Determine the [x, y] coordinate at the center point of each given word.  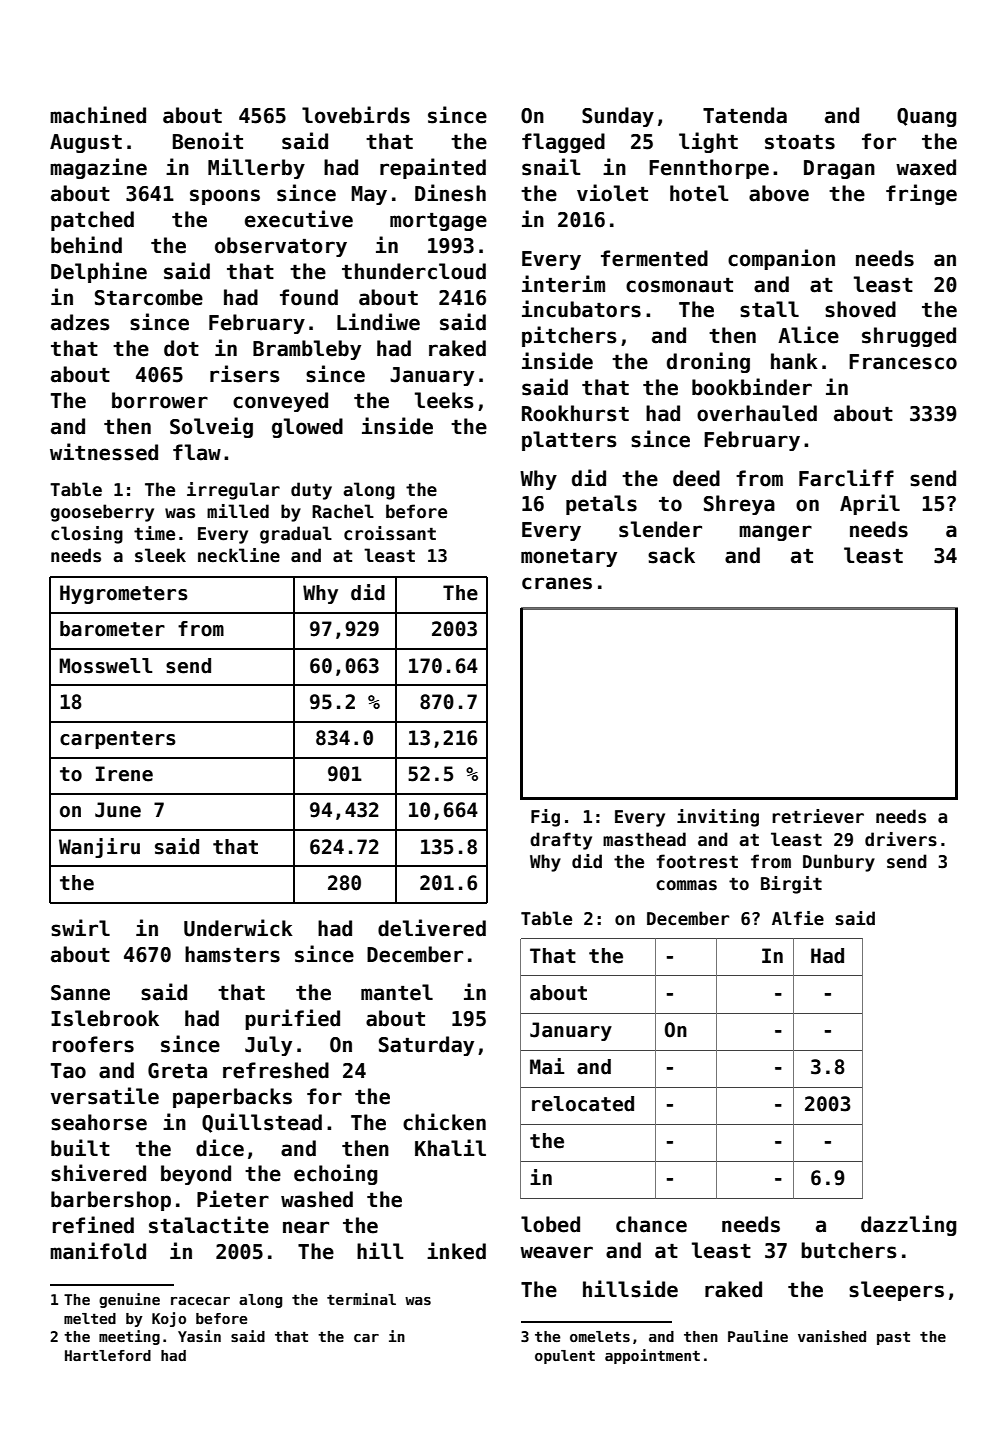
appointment [652, 1356]
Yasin [199, 1336]
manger [775, 533]
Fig [545, 818]
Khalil [450, 1148]
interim [563, 284]
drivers [901, 839]
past [893, 1338]
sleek [160, 555]
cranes [557, 583]
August [86, 143]
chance [651, 1224]
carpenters [118, 740]
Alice [808, 335]
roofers [93, 1044]
